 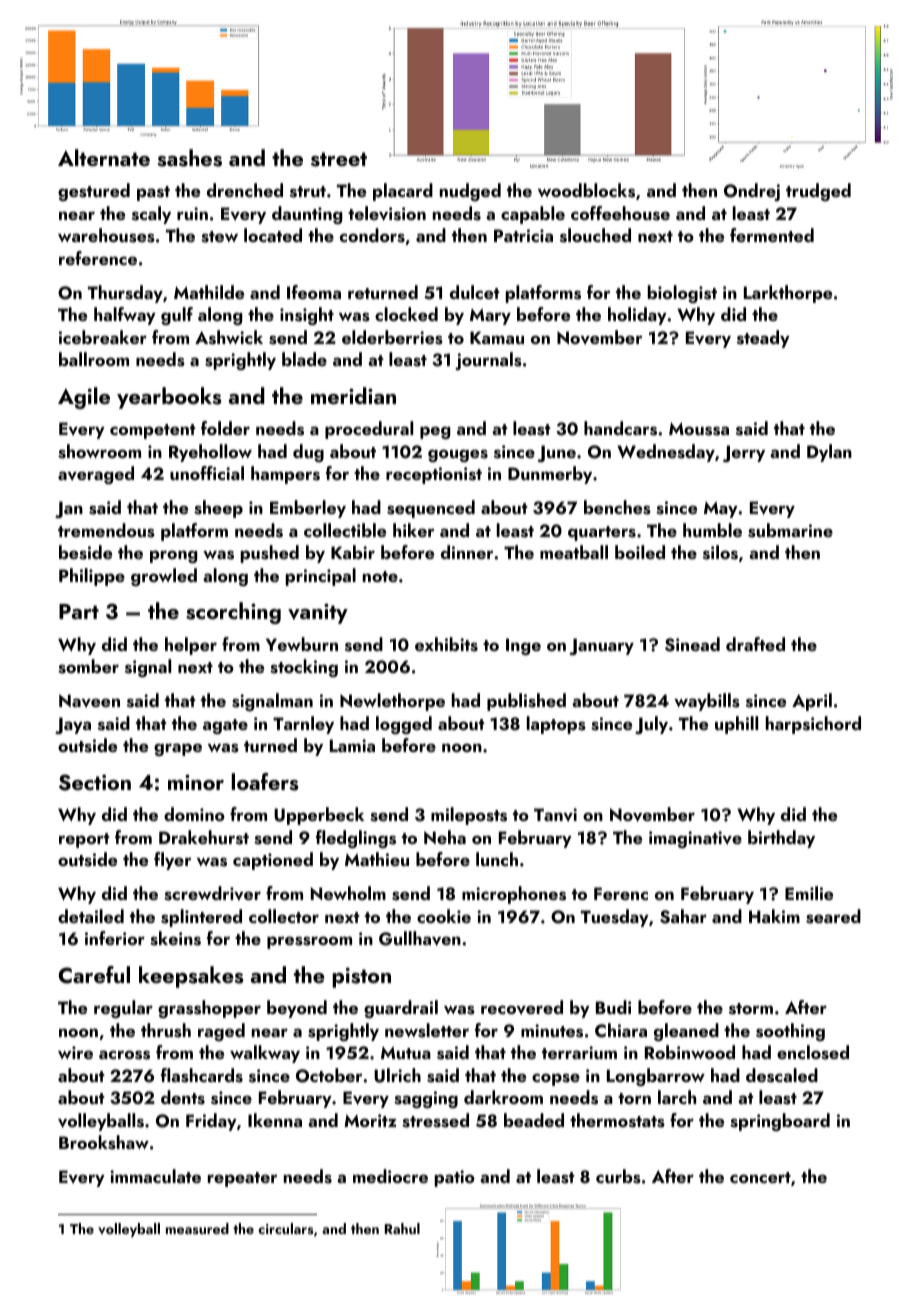 What do you see at coordinates (155, 1176) in the document?
I see `immaculate` at bounding box center [155, 1176].
